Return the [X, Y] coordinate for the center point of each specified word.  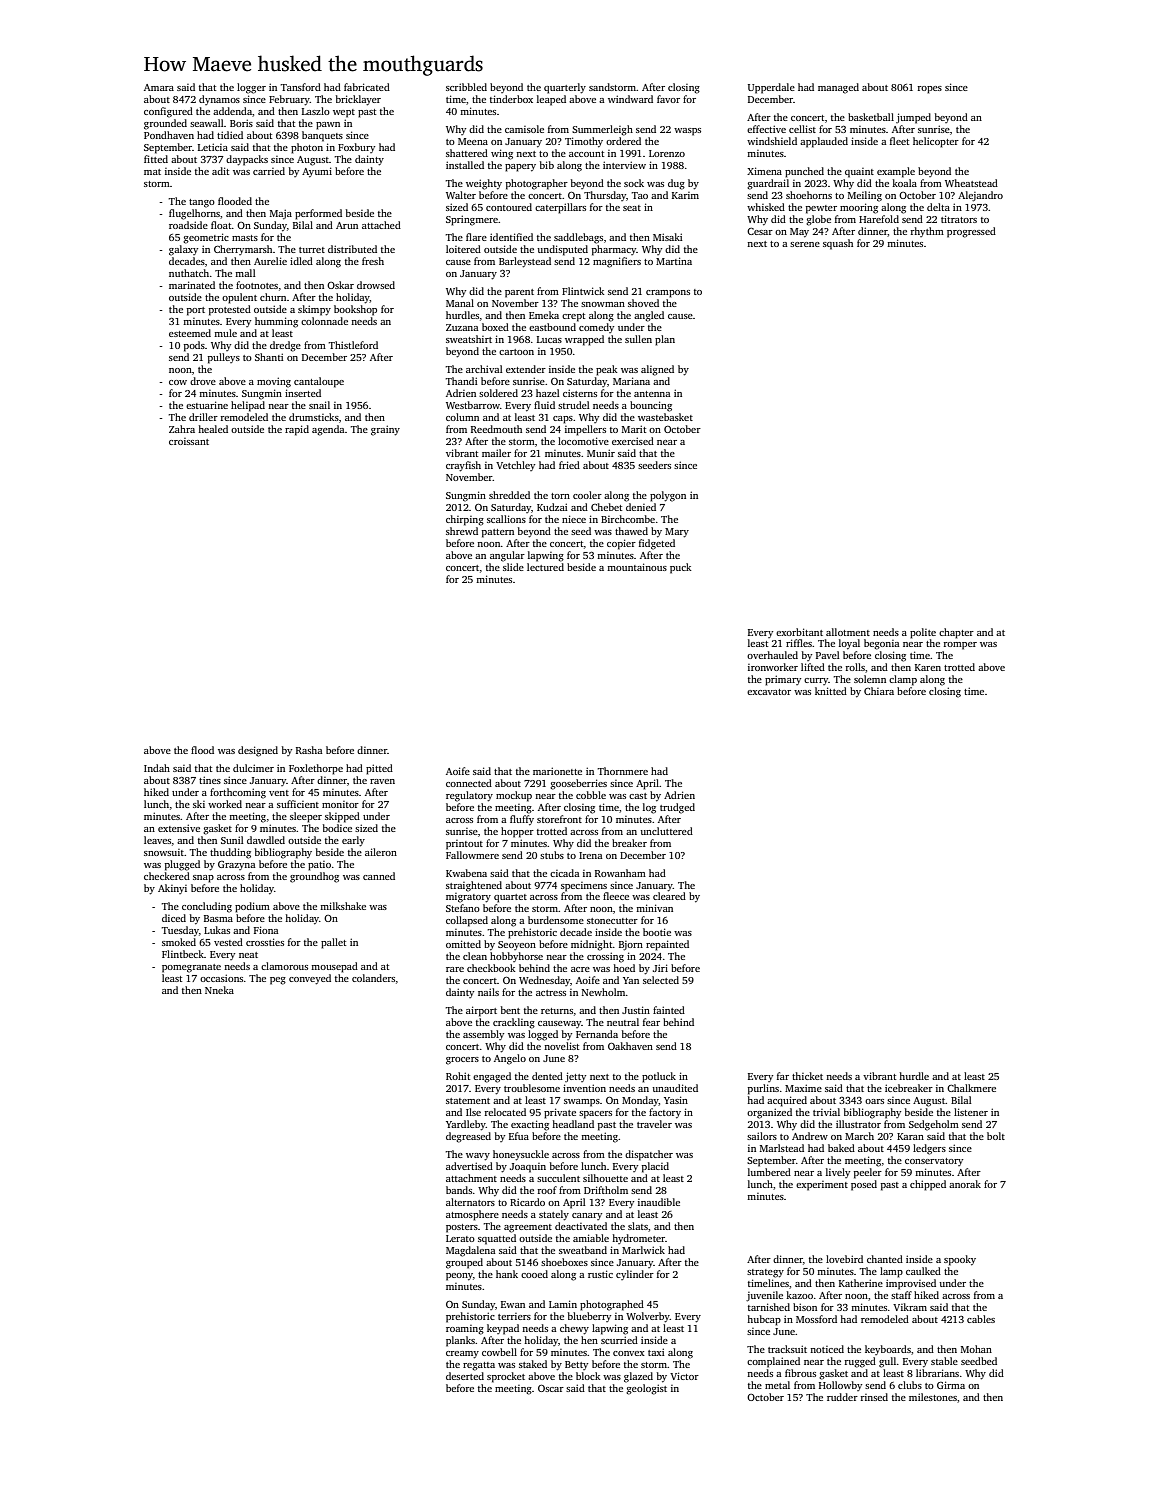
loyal [849, 644]
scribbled [466, 87]
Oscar [551, 1388]
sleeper [306, 817]
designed [258, 751]
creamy [462, 1355]
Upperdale [771, 88]
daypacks [247, 160]
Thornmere [623, 771]
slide [513, 567]
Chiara [879, 691]
